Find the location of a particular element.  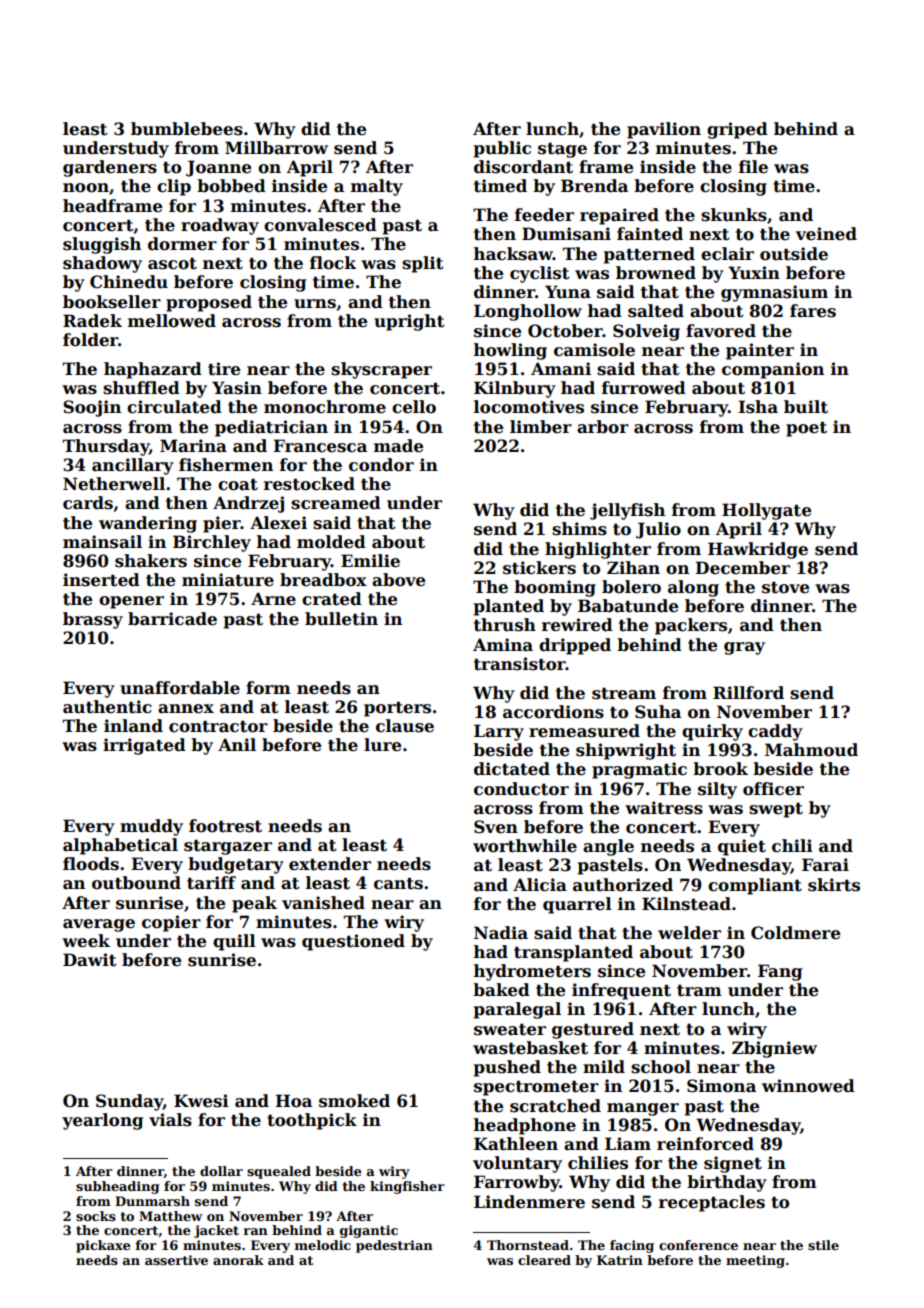

inland is located at coordinates (133, 726).
